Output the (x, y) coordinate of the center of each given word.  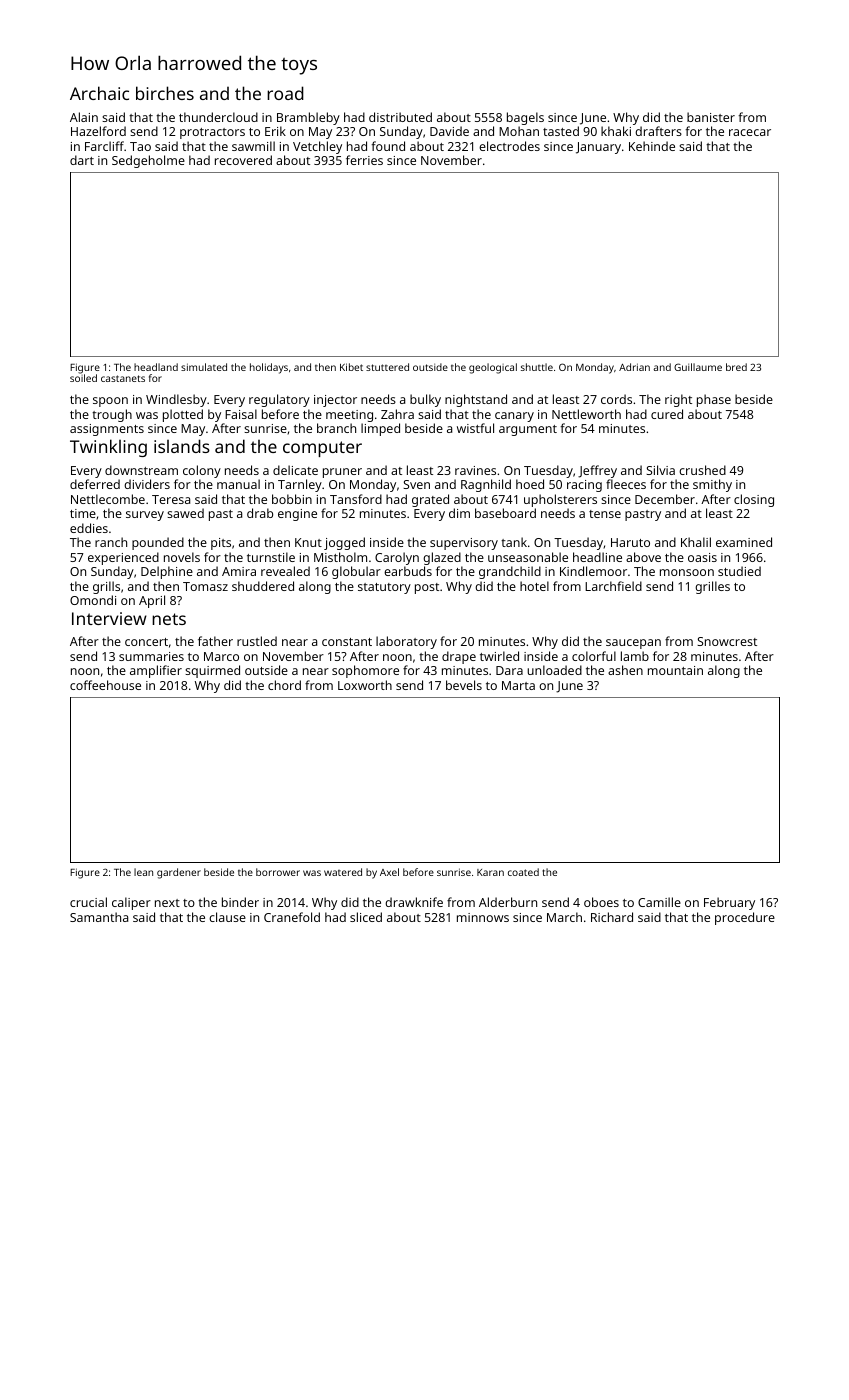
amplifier (156, 671)
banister (711, 117)
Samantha (99, 917)
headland (156, 367)
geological (493, 368)
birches (165, 93)
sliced (366, 917)
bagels (525, 118)
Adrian (634, 367)
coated (523, 872)
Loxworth (365, 685)
